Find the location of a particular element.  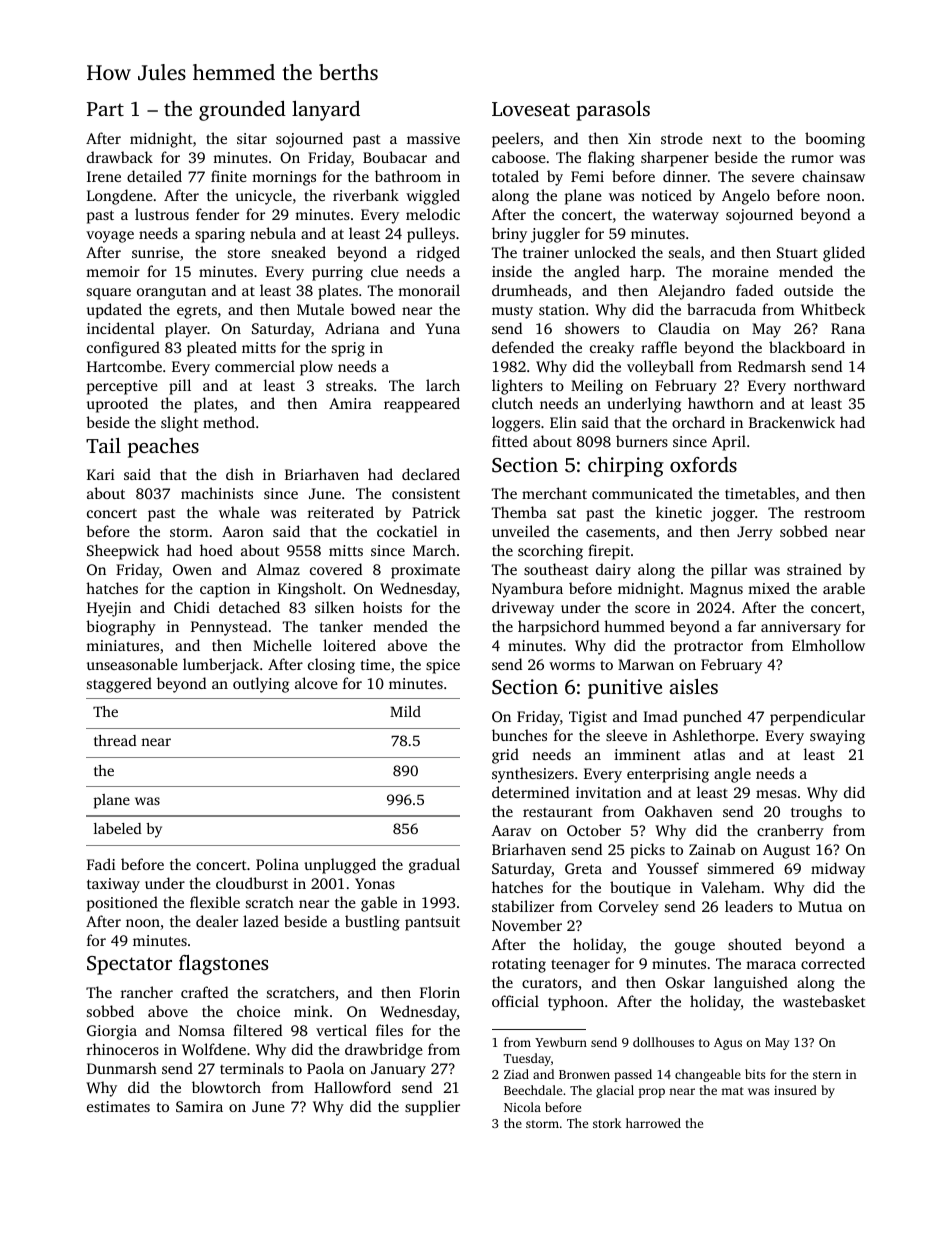

Yonas is located at coordinates (375, 883).
